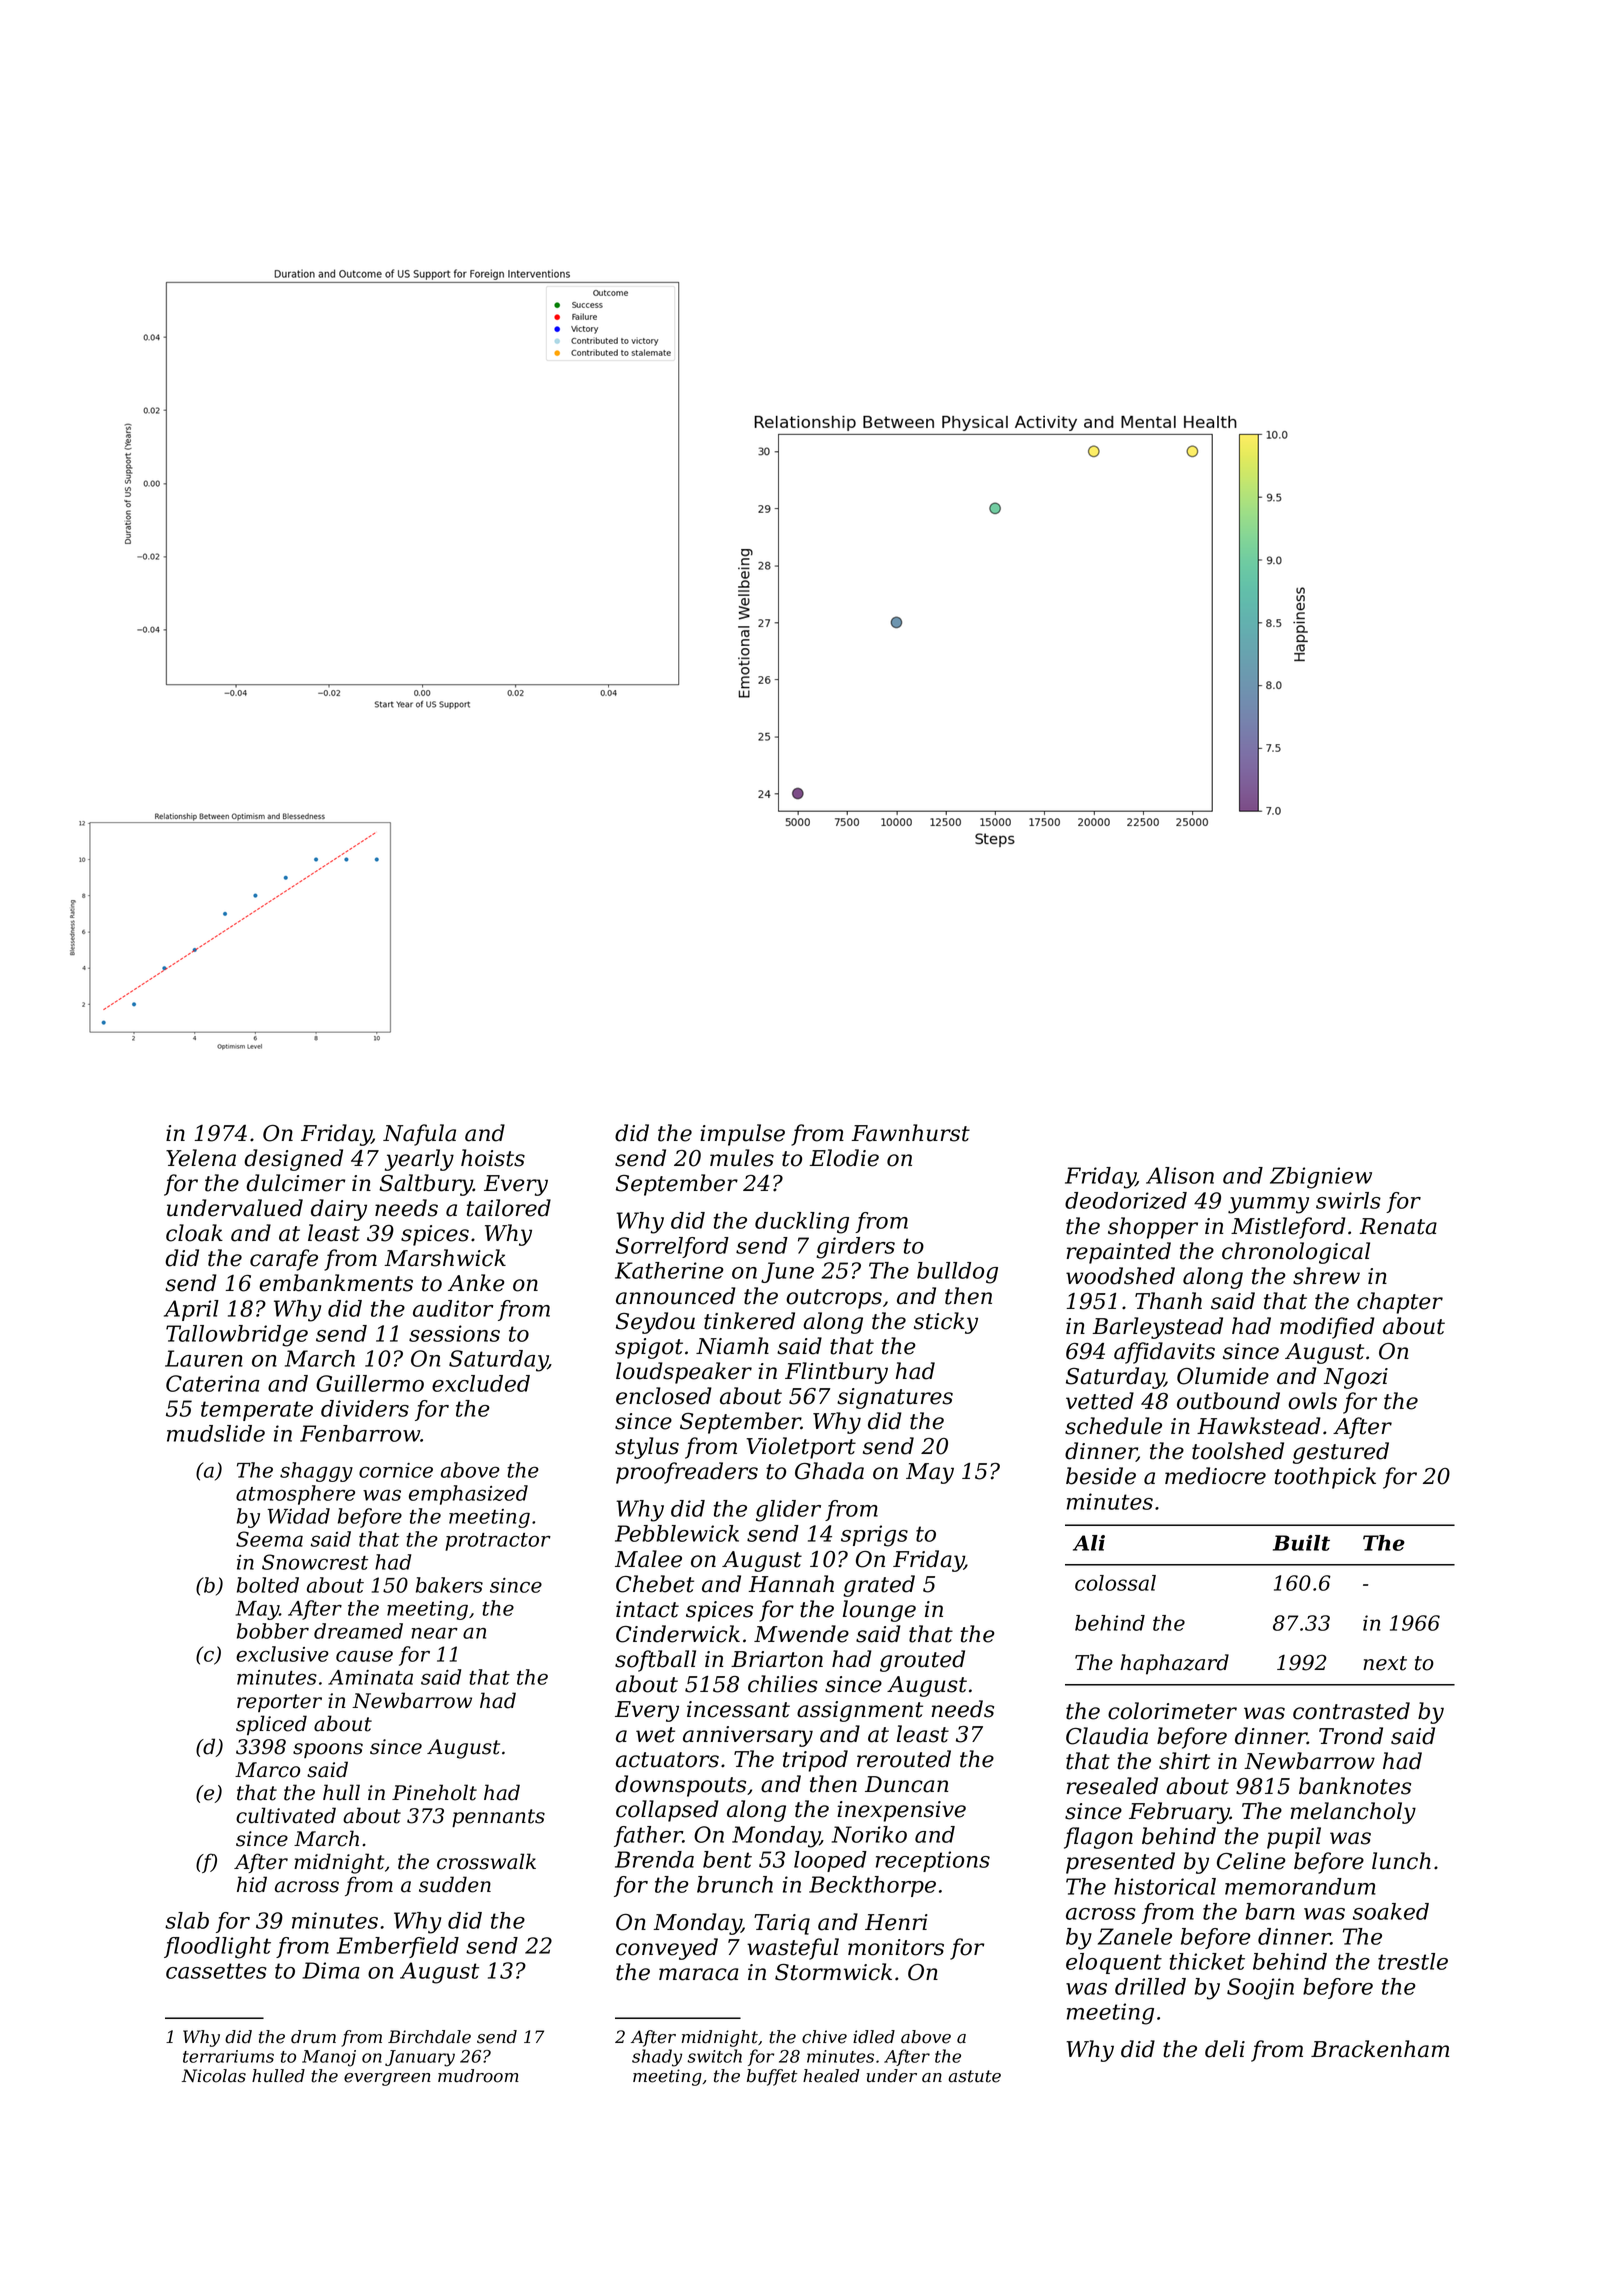 This screenshot has height=2292, width=1620. What do you see at coordinates (874, 2037) in the screenshot?
I see `idled` at bounding box center [874, 2037].
